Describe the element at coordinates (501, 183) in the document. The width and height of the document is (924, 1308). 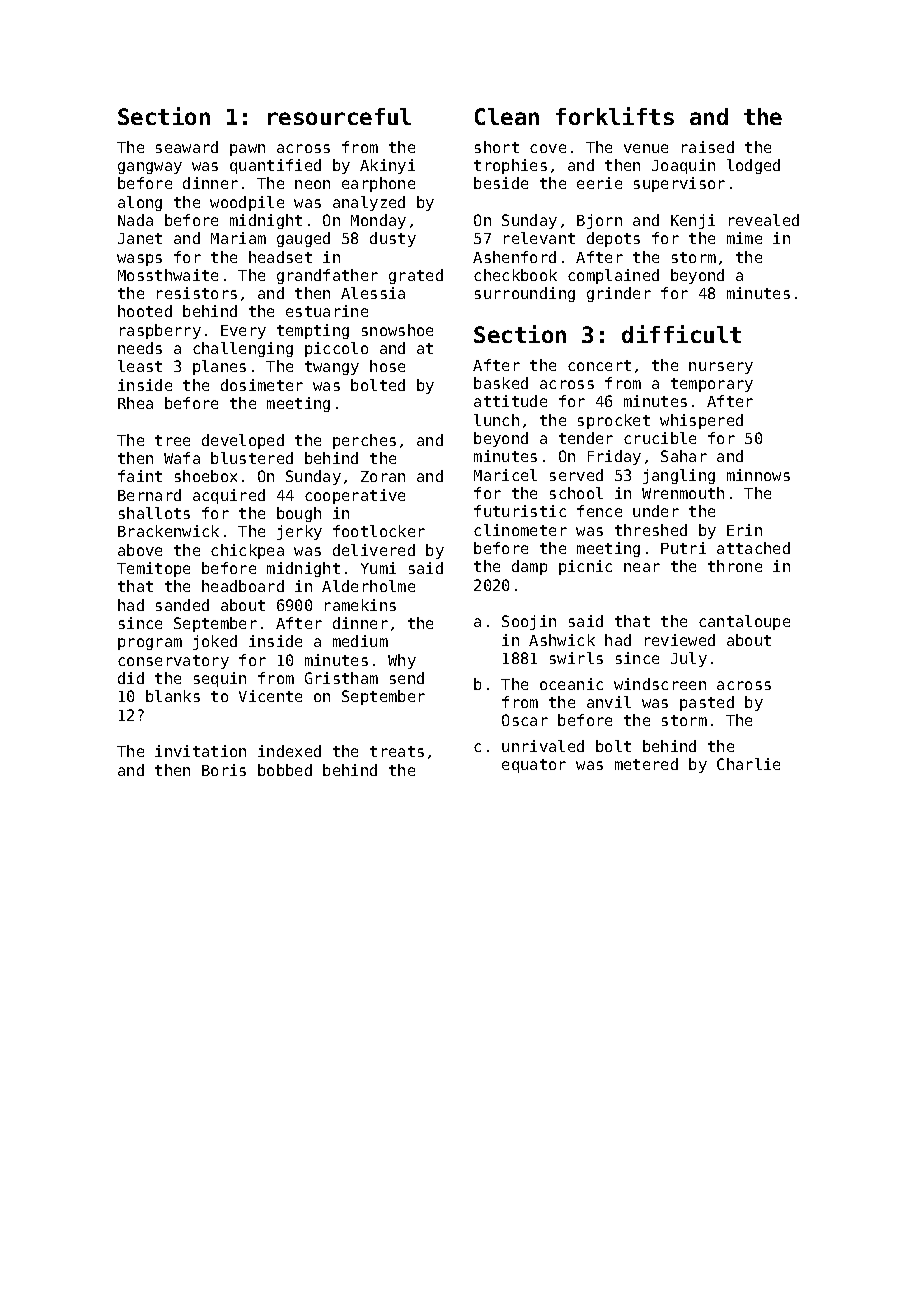
I see `beside` at that location.
